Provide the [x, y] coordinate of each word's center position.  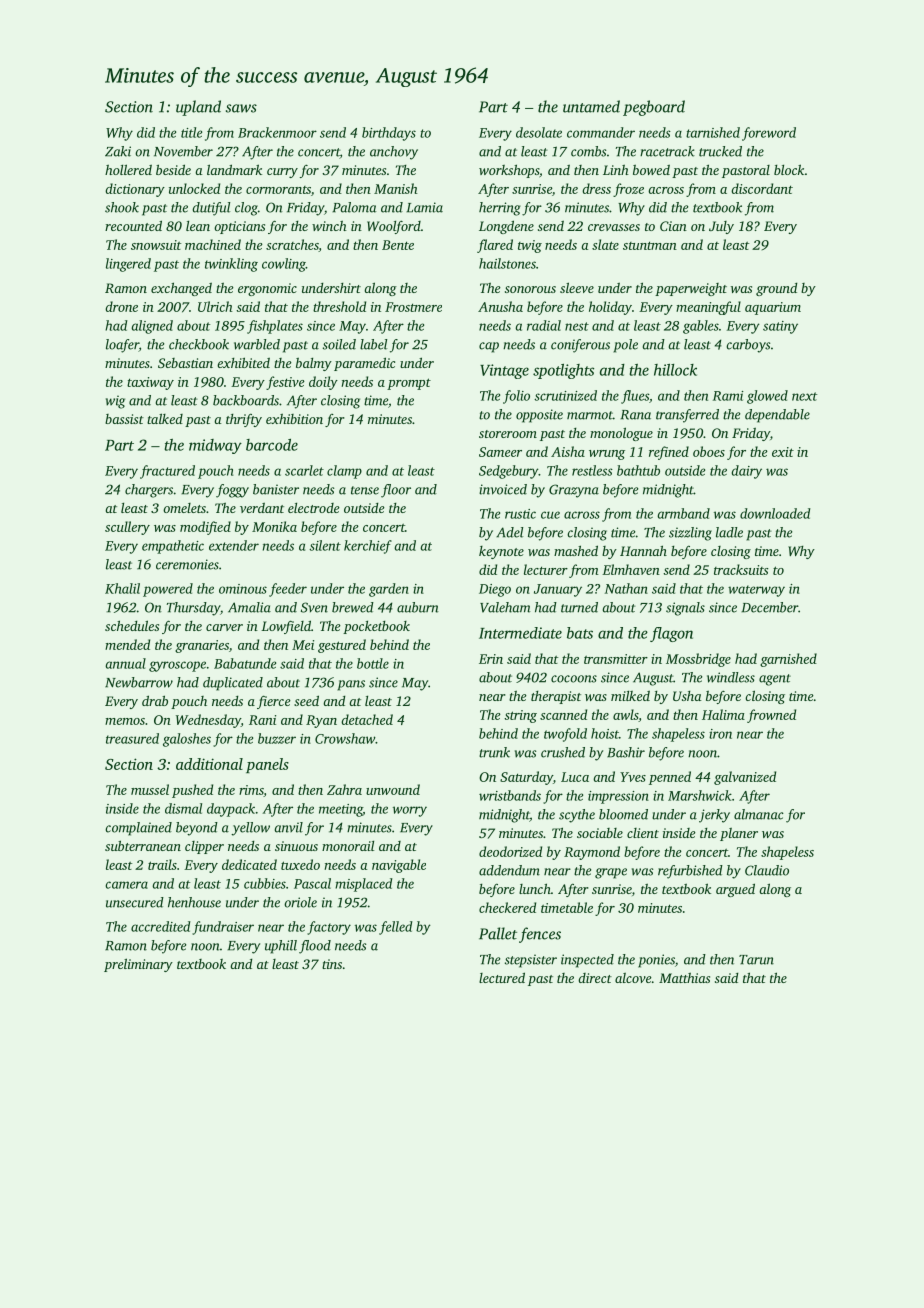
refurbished [690, 872]
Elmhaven [631, 569]
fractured [167, 472]
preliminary [138, 965]
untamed [591, 106]
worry [410, 811]
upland [198, 108]
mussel [150, 789]
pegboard [654, 108]
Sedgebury [509, 472]
